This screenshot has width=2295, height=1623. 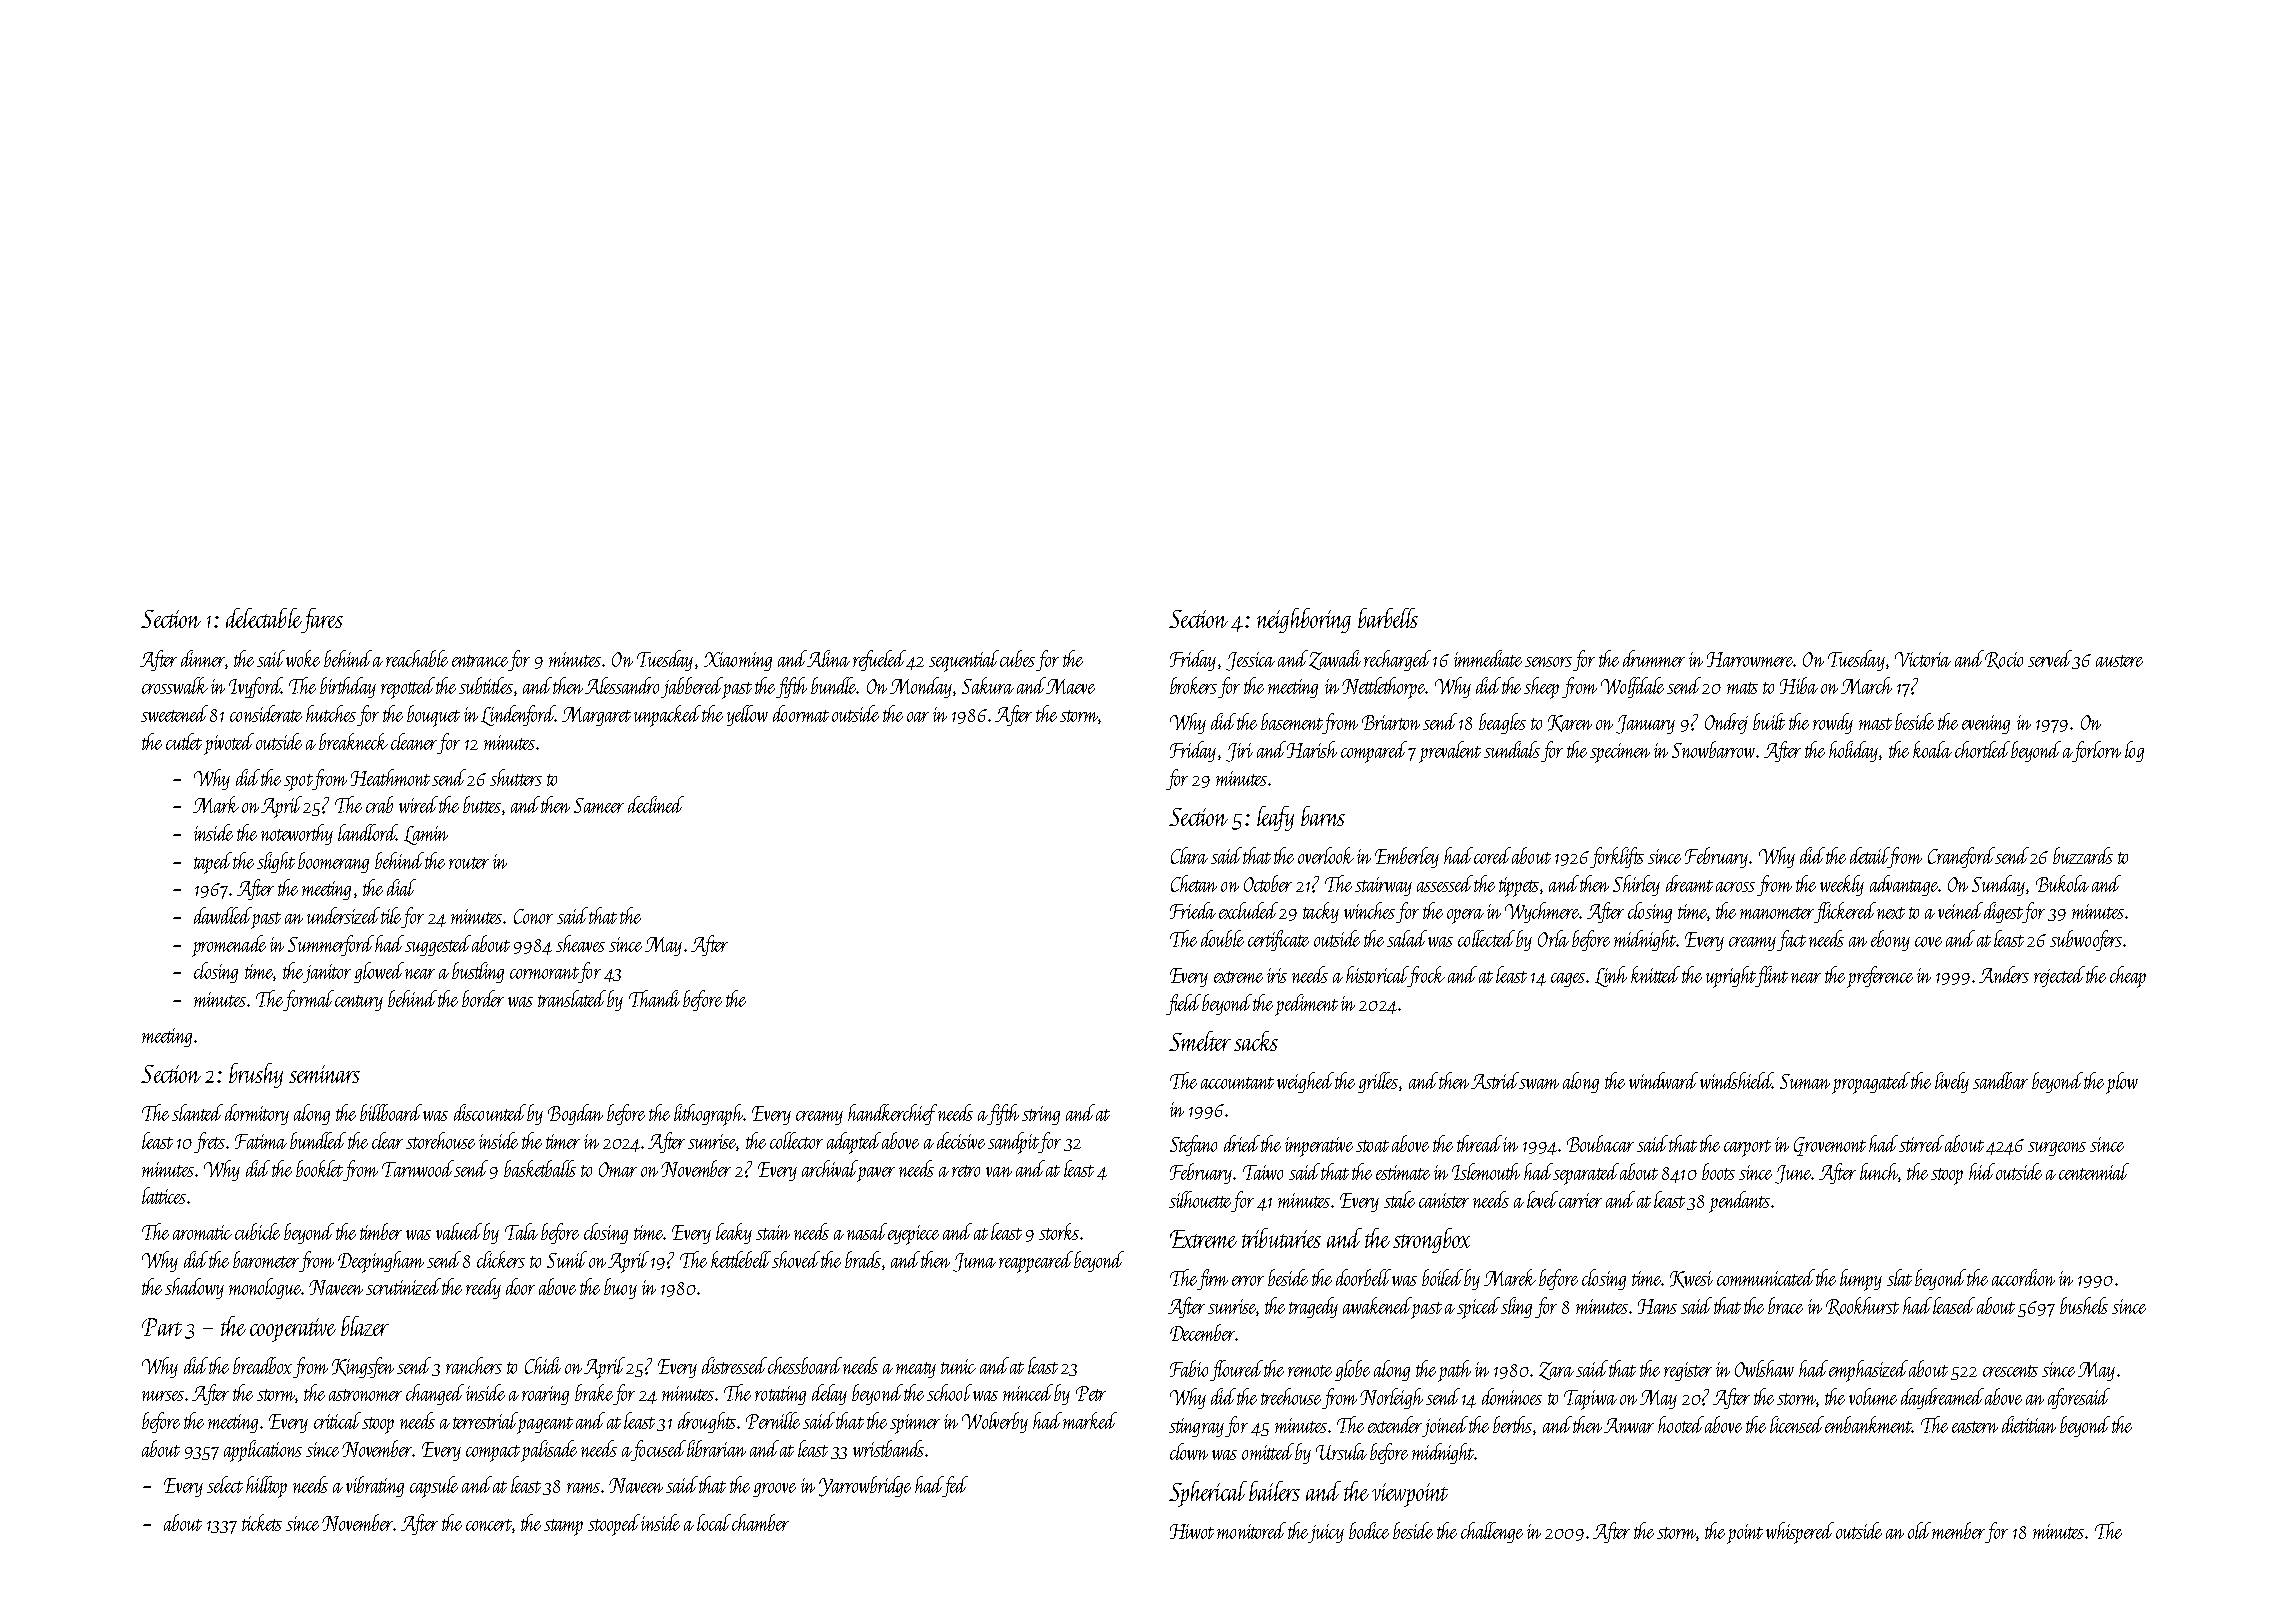 I want to click on salad, so click(x=1407, y=938).
